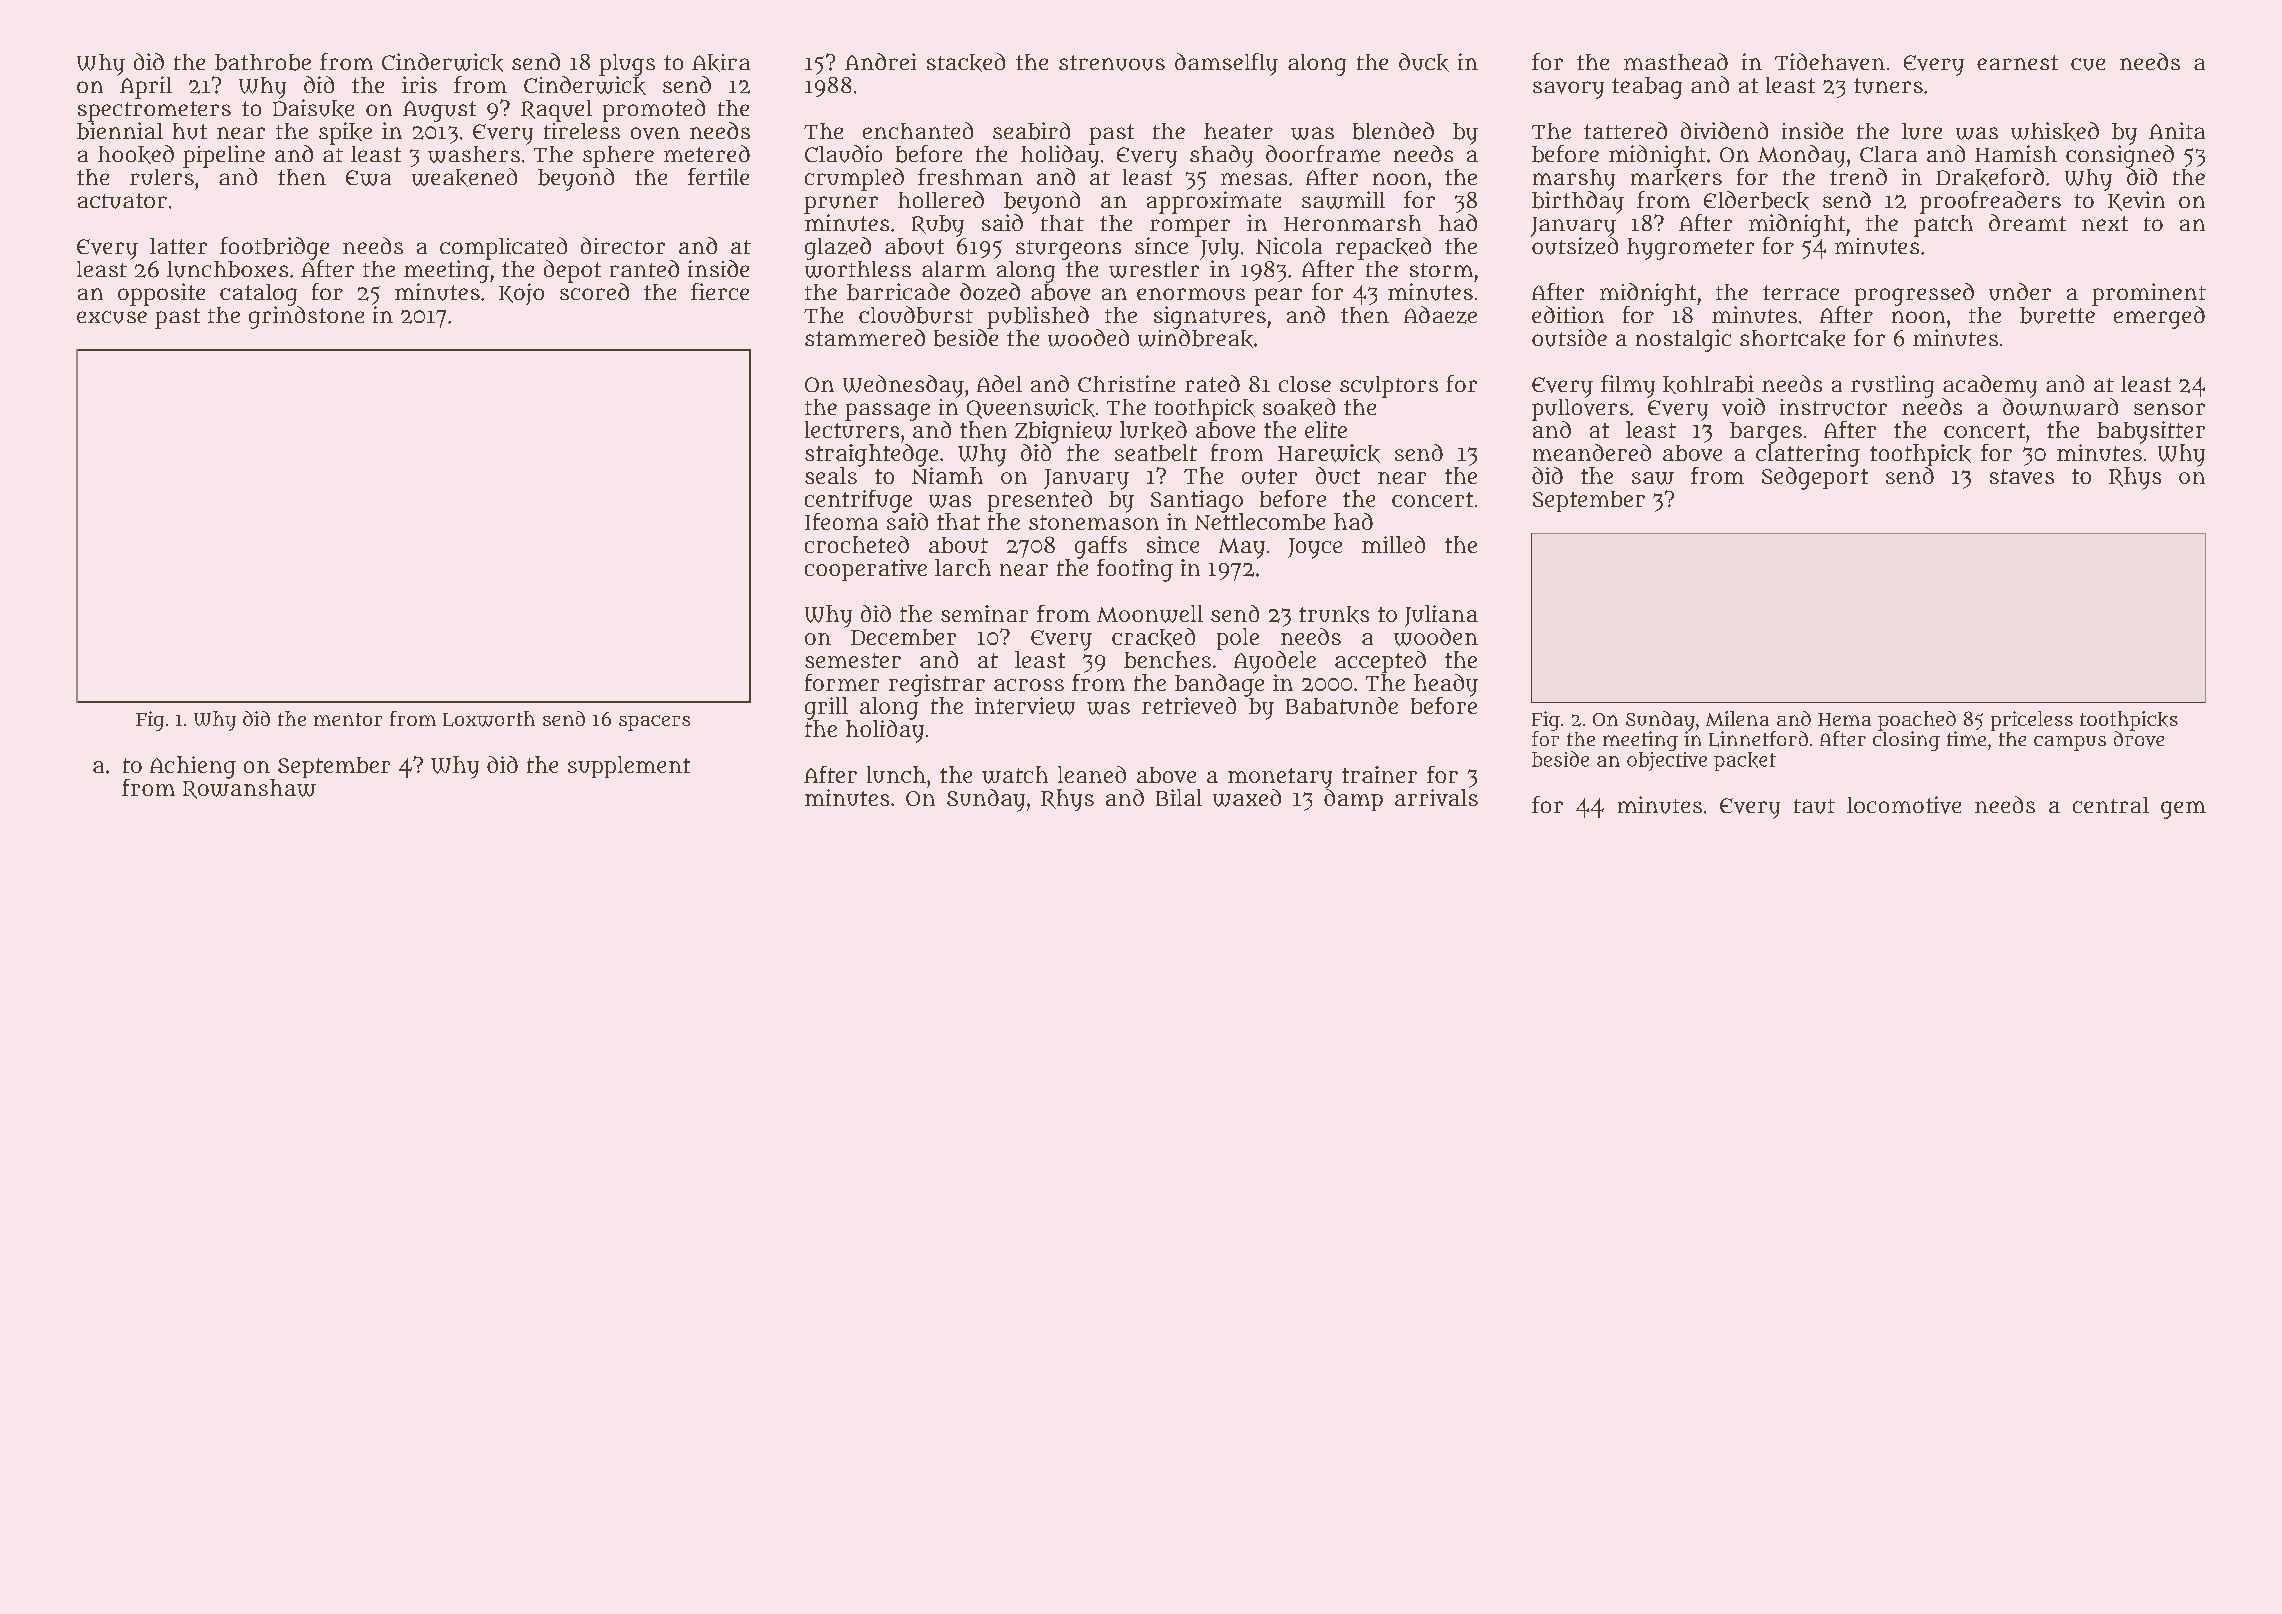  What do you see at coordinates (2183, 810) in the screenshot?
I see `gem` at bounding box center [2183, 810].
